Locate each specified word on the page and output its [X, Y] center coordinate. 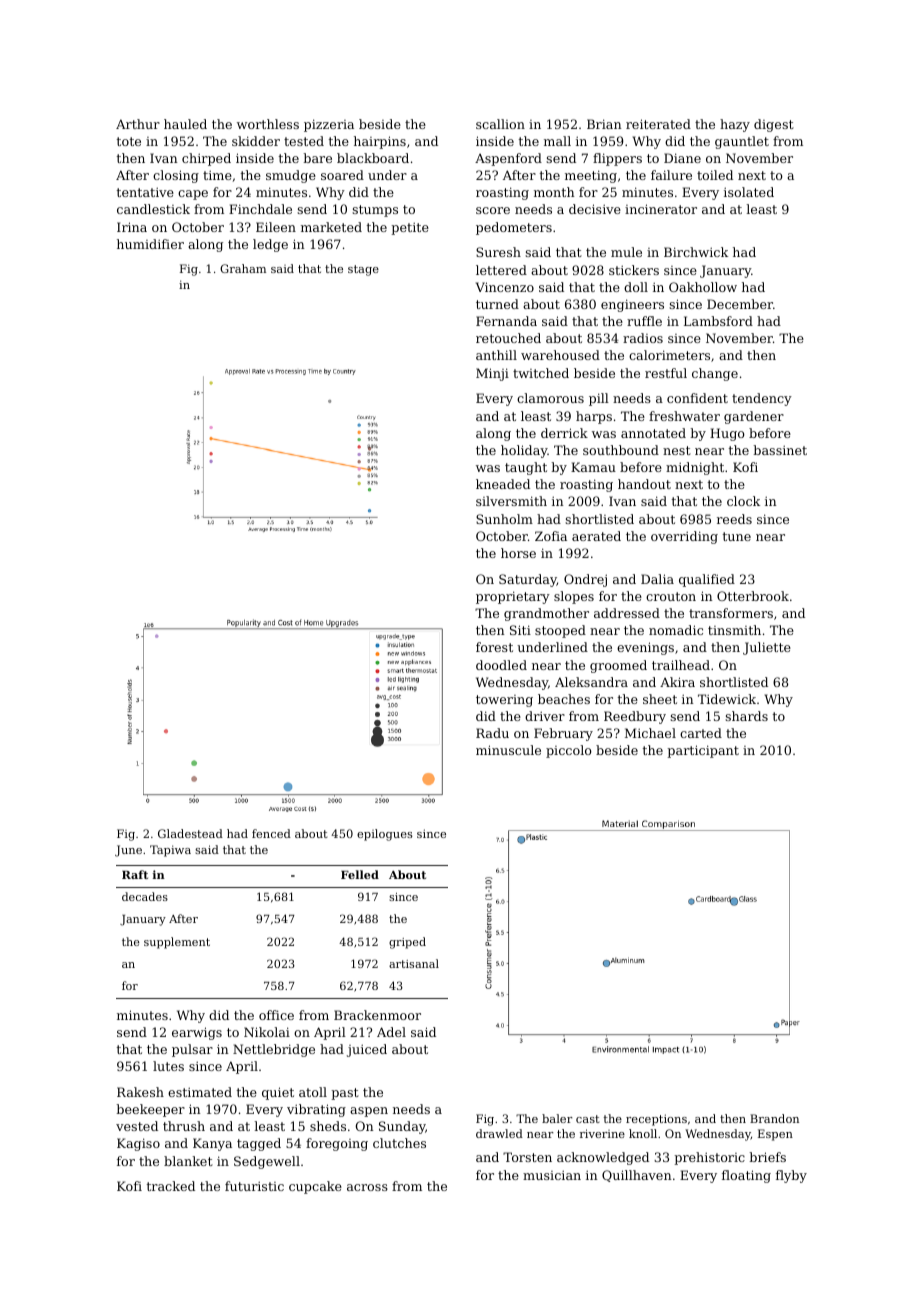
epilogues [385, 835]
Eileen [276, 227]
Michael [650, 733]
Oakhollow [703, 287]
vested [137, 1126]
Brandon [774, 1118]
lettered [501, 270]
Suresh [498, 252]
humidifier [150, 244]
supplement [177, 943]
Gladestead [190, 833]
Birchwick [696, 252]
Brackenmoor [377, 1015]
